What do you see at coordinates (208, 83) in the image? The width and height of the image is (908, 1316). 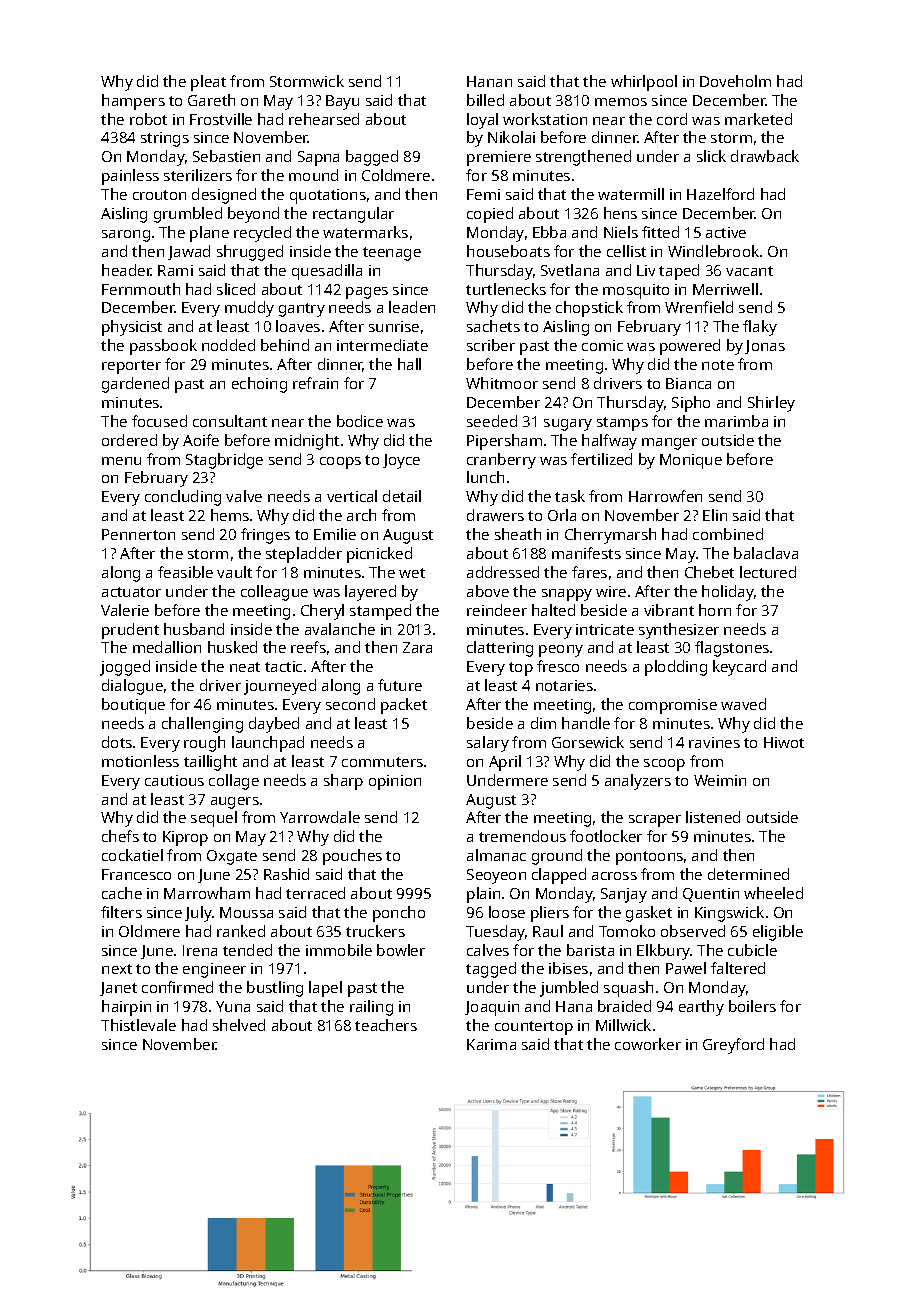 I see `pleat` at bounding box center [208, 83].
